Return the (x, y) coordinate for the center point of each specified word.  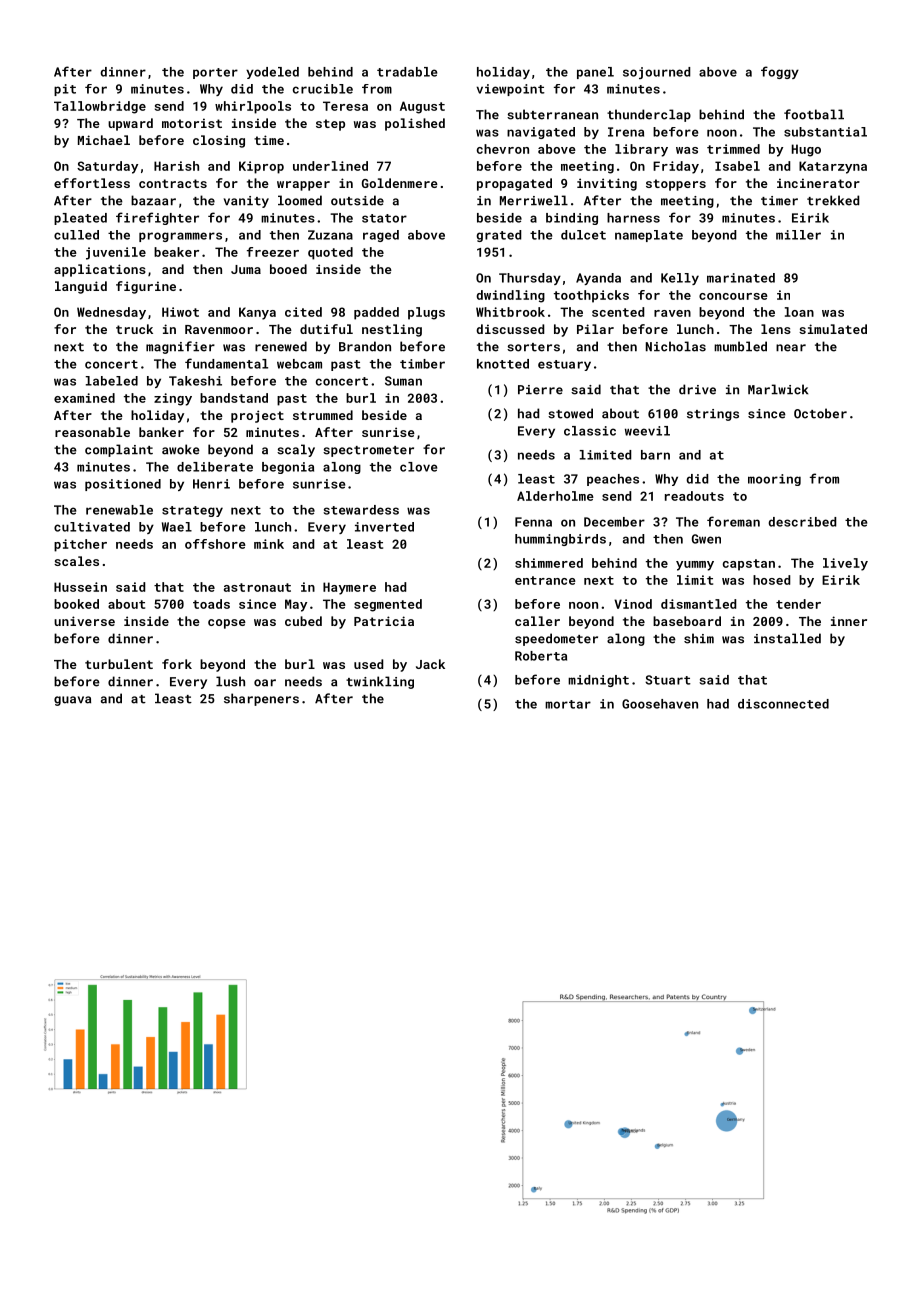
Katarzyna (833, 167)
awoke (181, 449)
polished (415, 124)
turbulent (119, 664)
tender (798, 604)
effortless (92, 183)
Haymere (349, 588)
